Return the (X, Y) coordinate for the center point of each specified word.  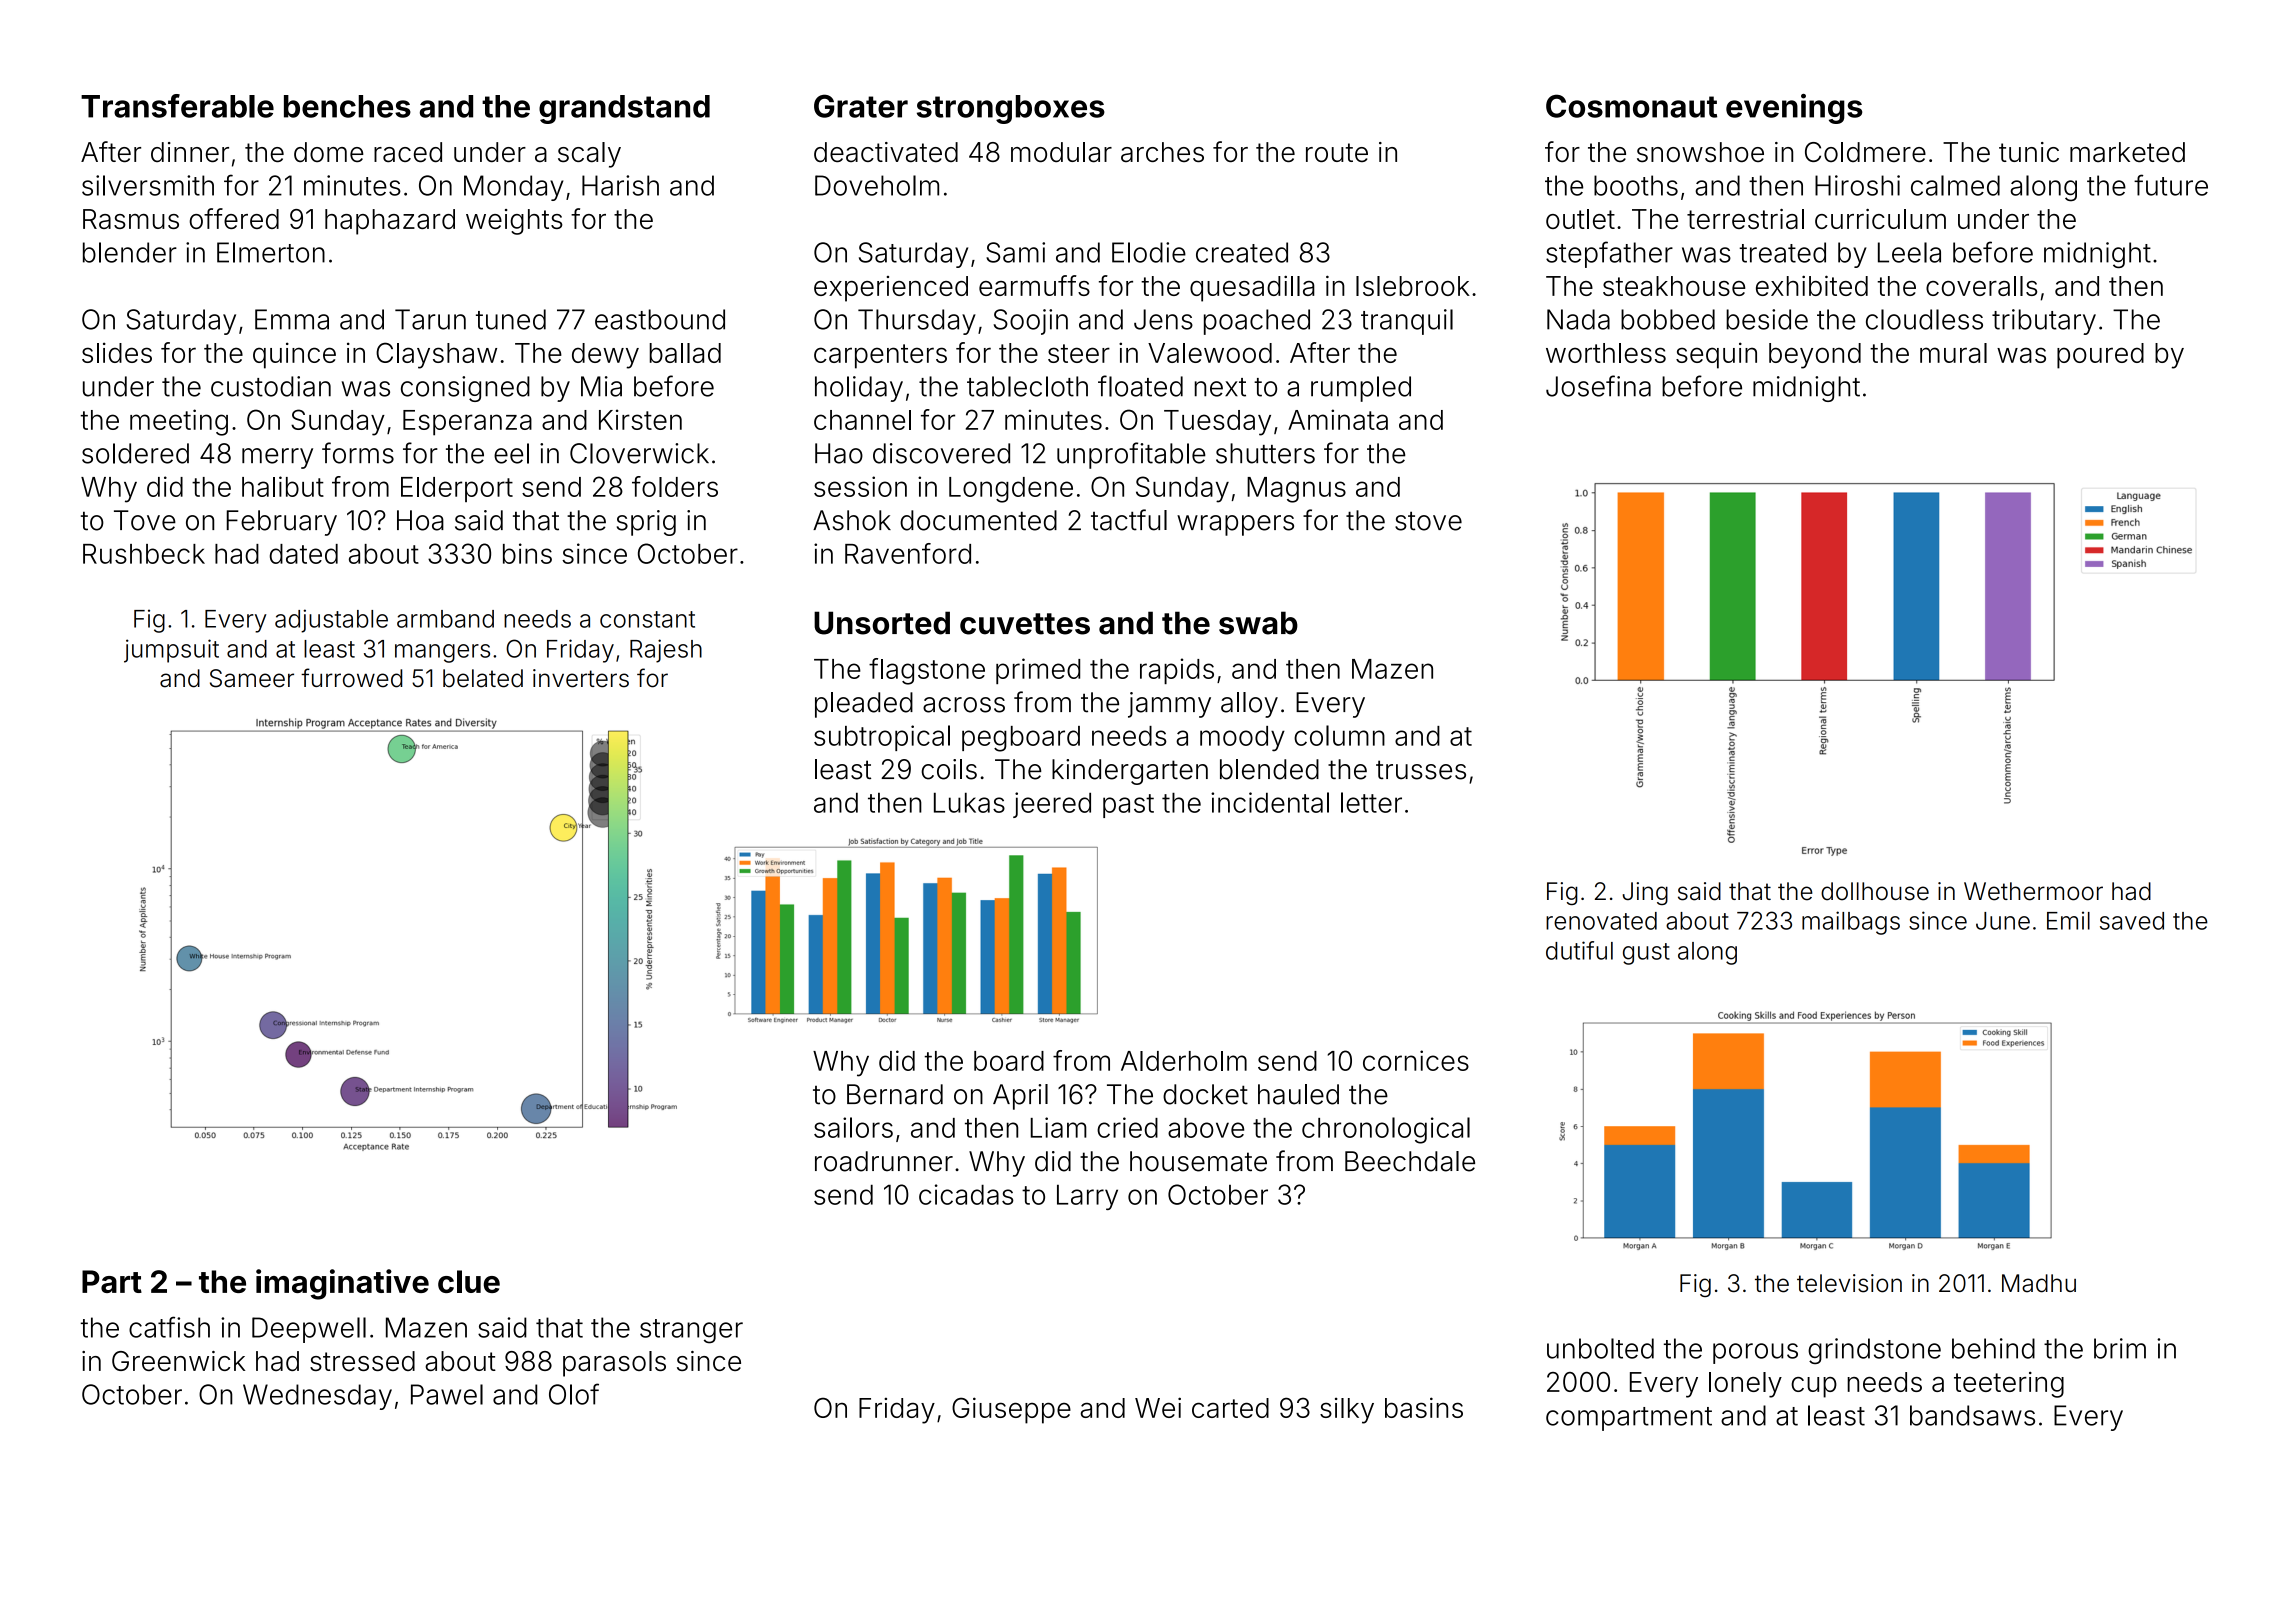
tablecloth (1027, 386)
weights (514, 222)
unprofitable (1131, 455)
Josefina (1598, 386)
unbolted (1600, 1348)
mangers (442, 653)
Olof (574, 1394)
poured (2100, 356)
